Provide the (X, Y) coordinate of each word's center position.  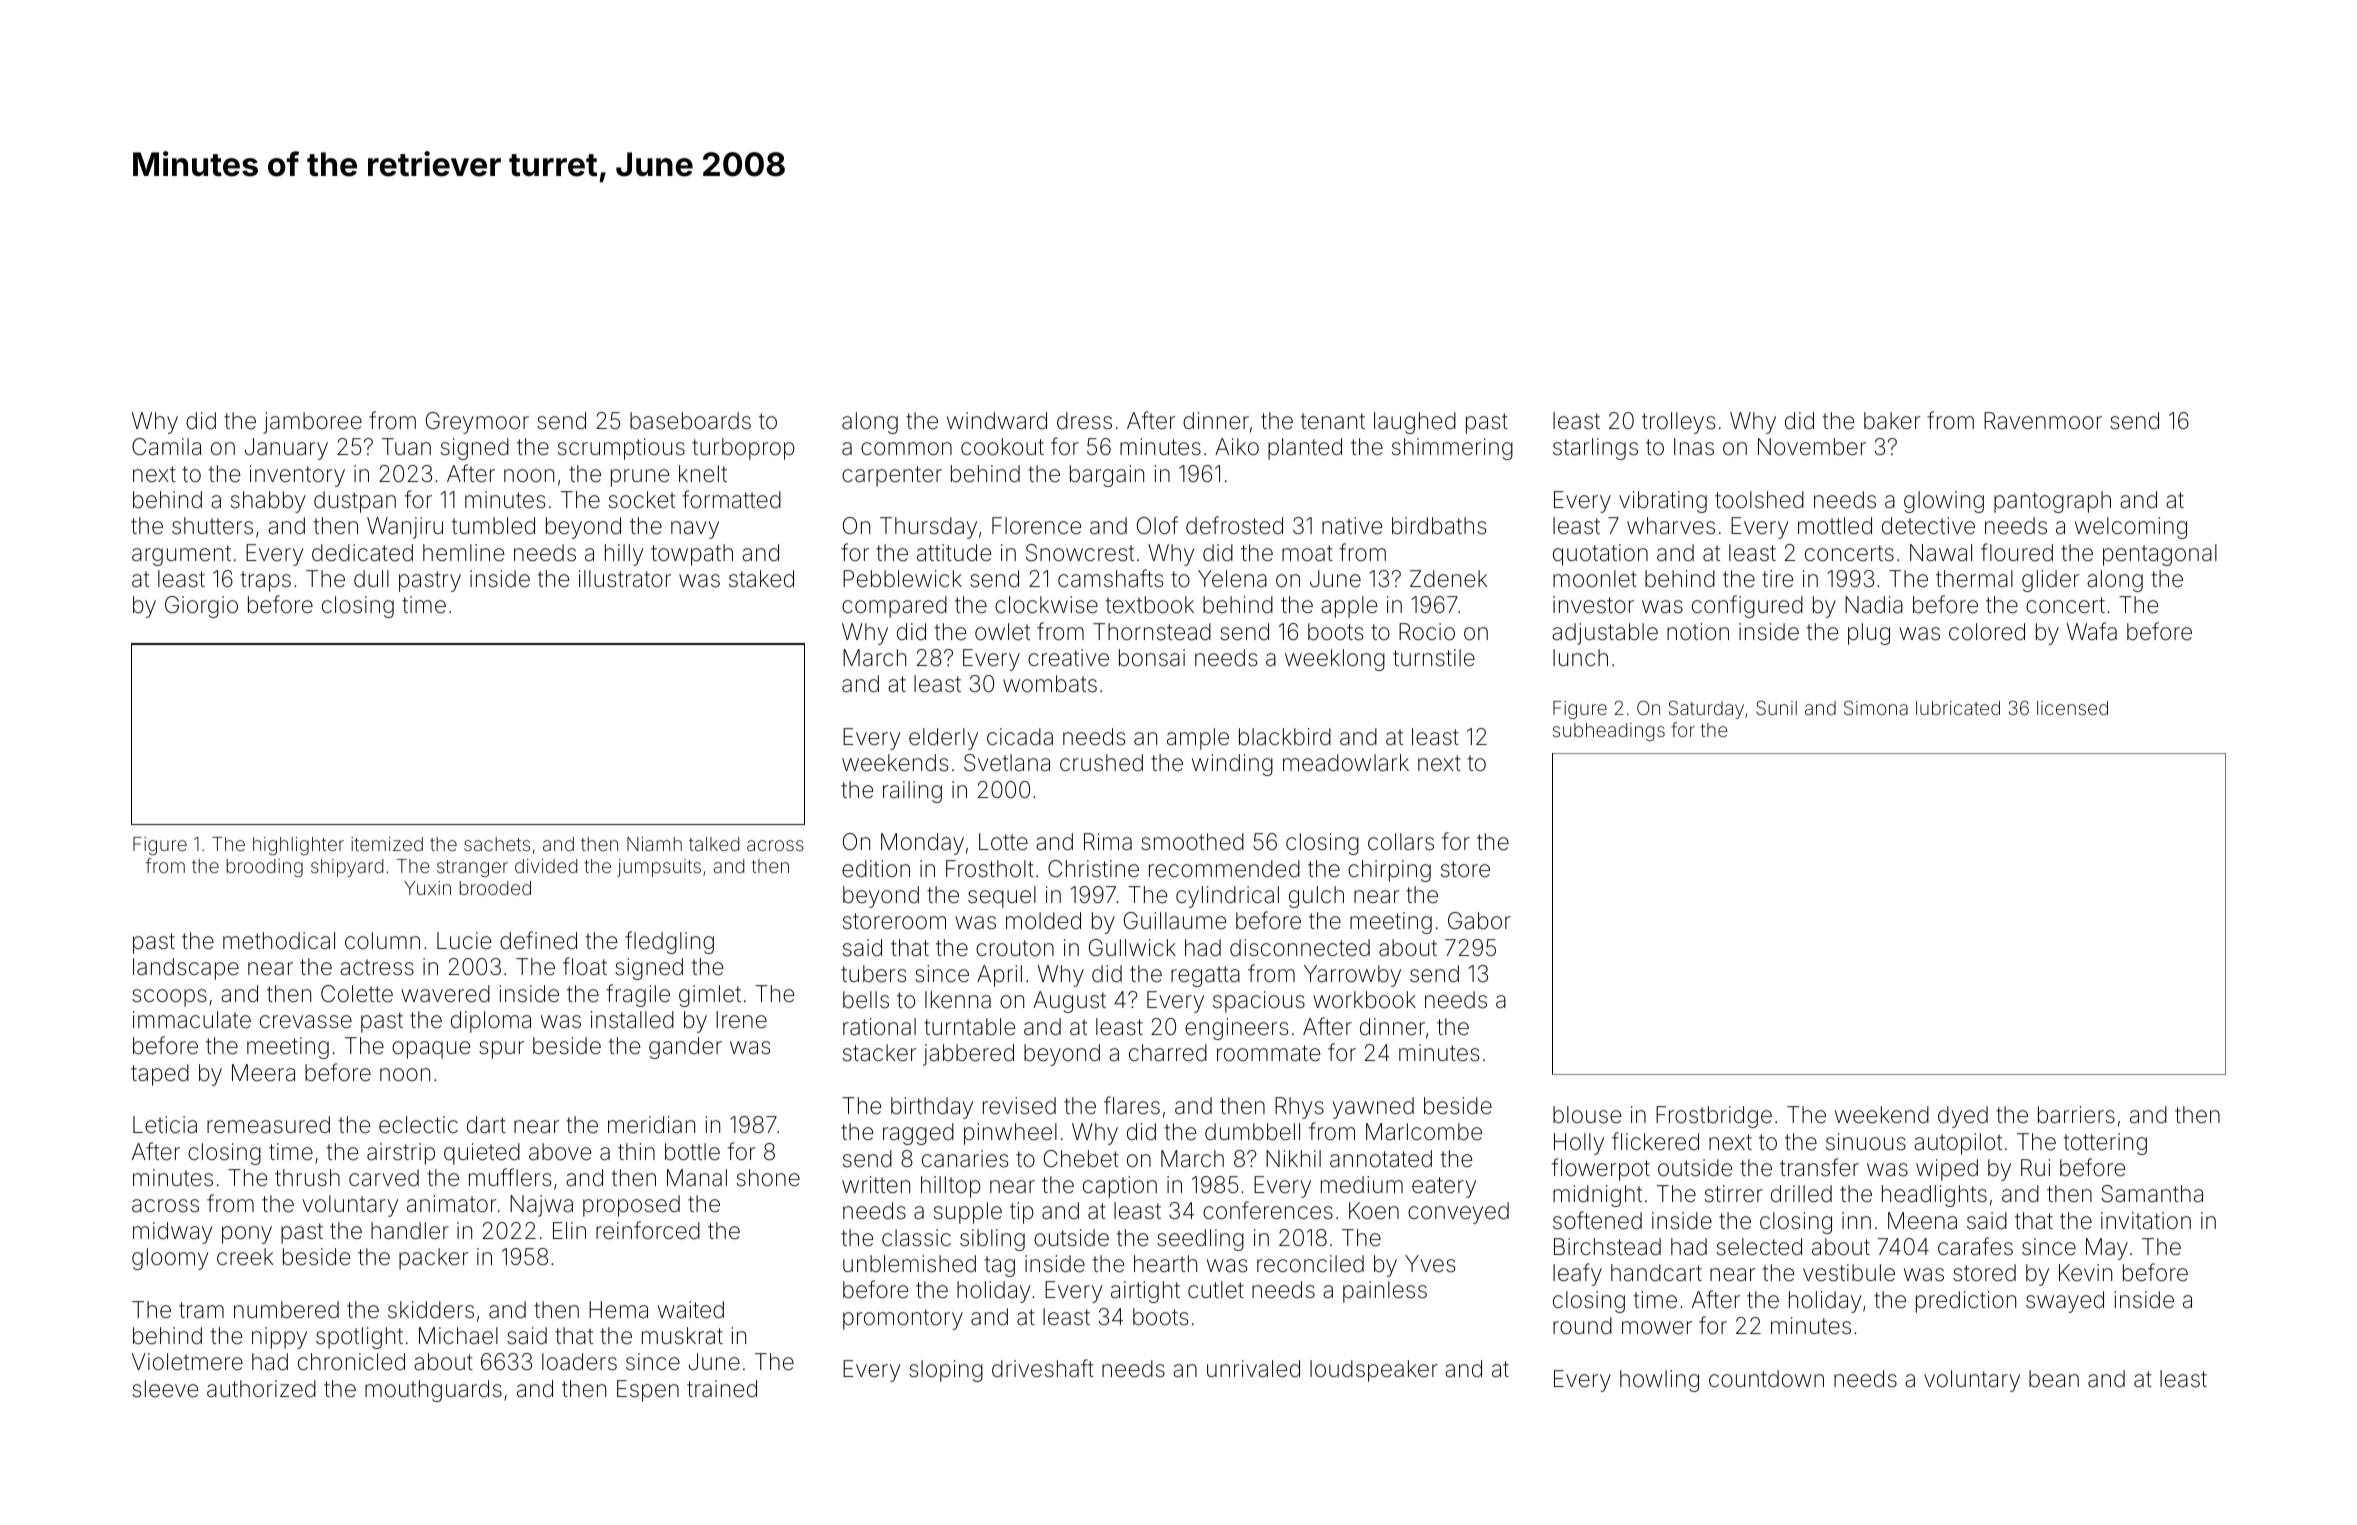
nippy (279, 1338)
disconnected (1300, 948)
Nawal (1941, 553)
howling (1659, 1381)
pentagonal (2160, 555)
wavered (445, 994)
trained (722, 1389)
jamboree (312, 423)
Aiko (1237, 446)
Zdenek (1448, 579)
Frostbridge (1714, 1117)
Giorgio (201, 607)
